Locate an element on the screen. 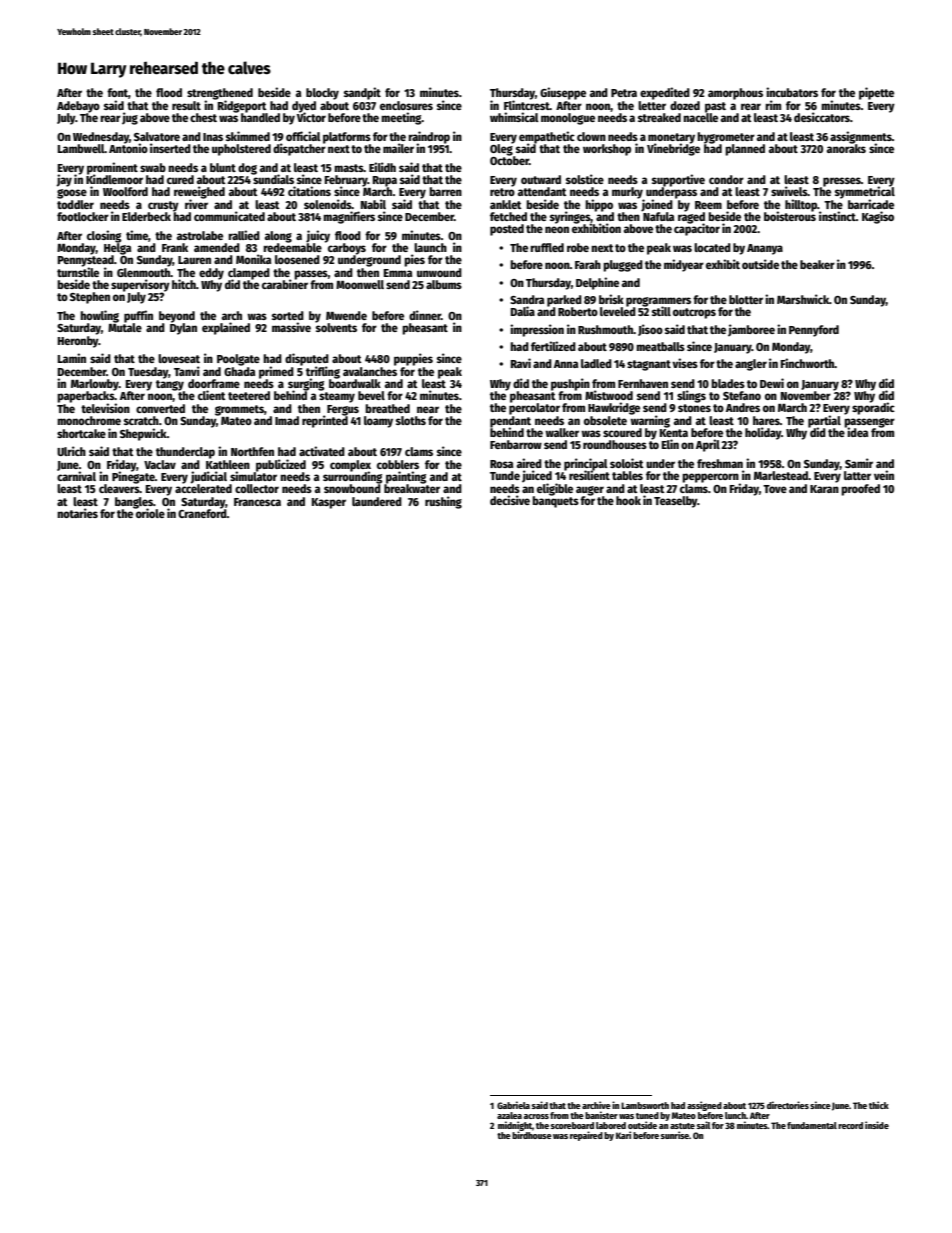 This screenshot has height=1233, width=952. proofed is located at coordinates (860, 490).
